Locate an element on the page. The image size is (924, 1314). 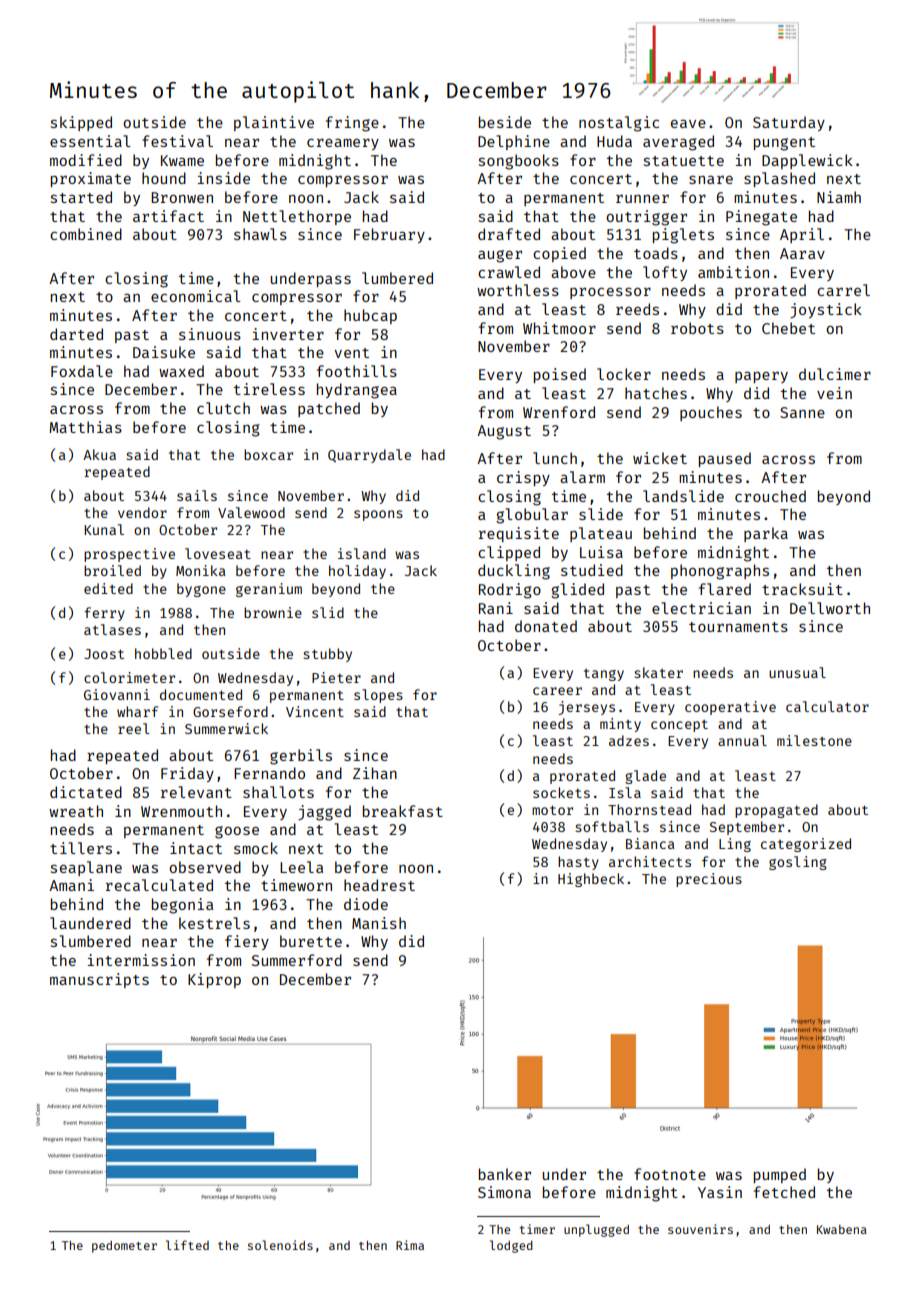
sails is located at coordinates (197, 495).
